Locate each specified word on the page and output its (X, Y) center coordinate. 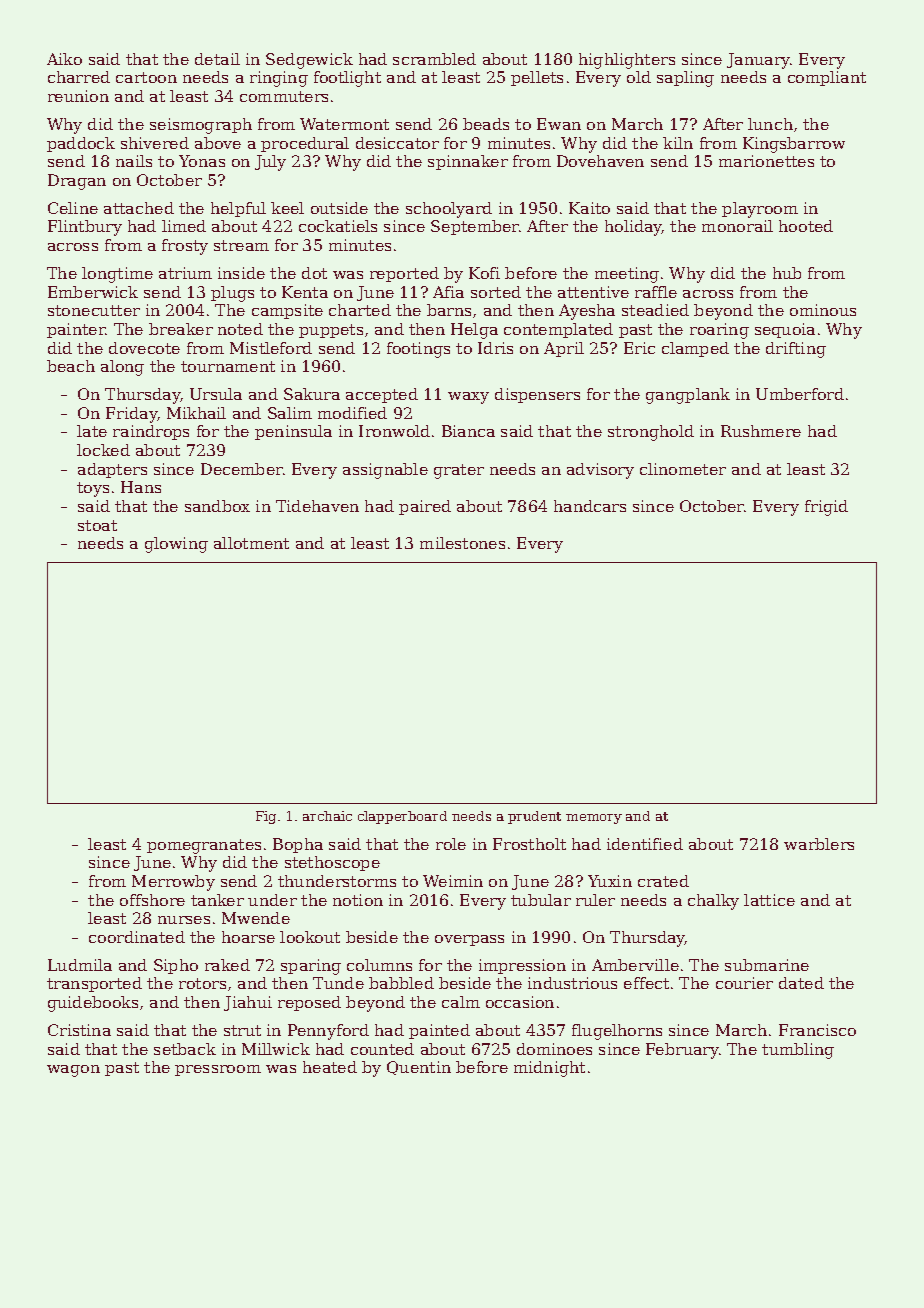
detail (217, 59)
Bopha (298, 845)
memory (594, 819)
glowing (176, 545)
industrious (572, 983)
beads (486, 124)
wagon (73, 1071)
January (758, 61)
